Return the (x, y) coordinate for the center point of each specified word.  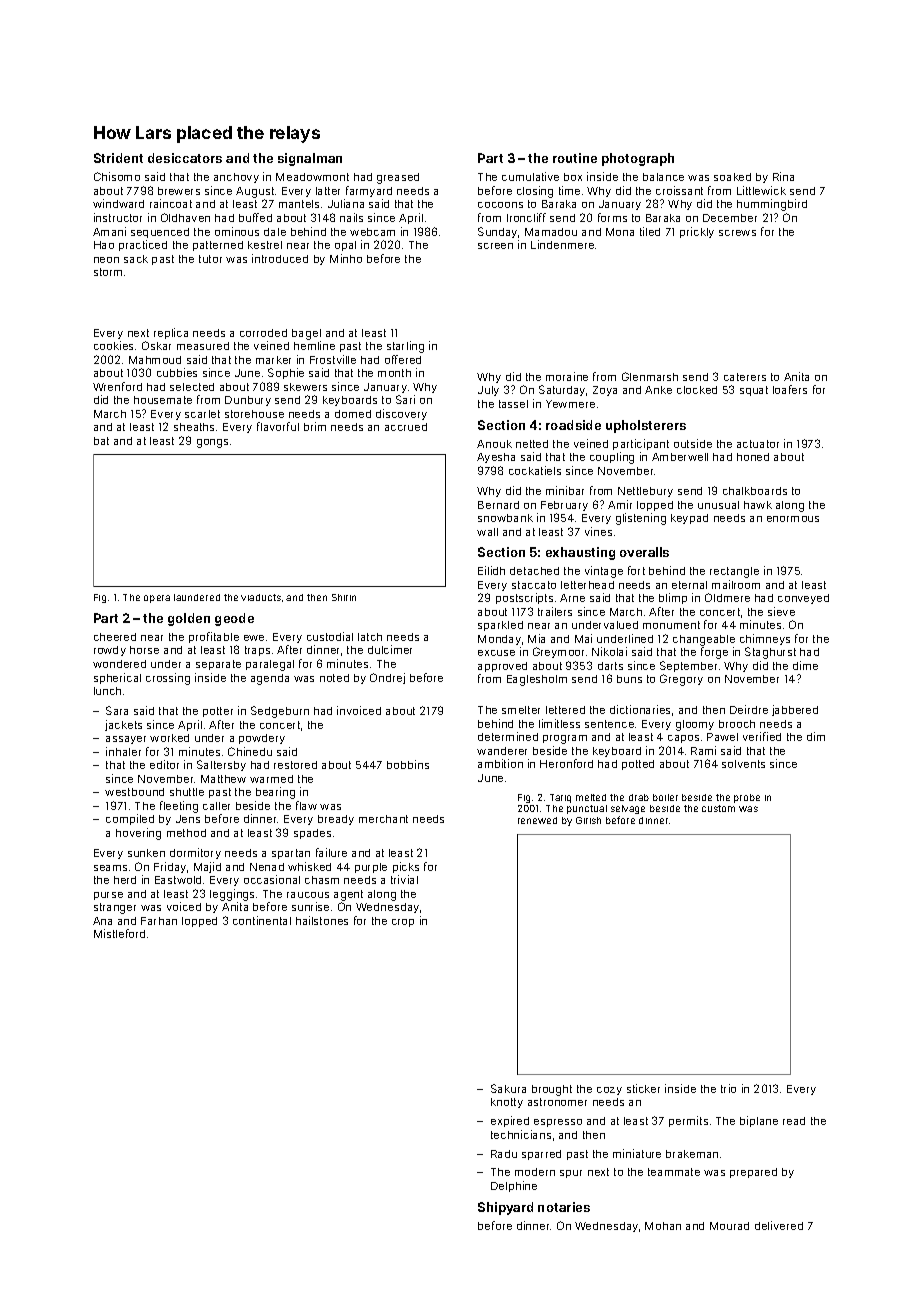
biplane (759, 1121)
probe (747, 798)
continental (262, 920)
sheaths (194, 427)
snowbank (505, 518)
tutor (210, 259)
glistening (641, 519)
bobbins (408, 764)
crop (403, 923)
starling (405, 347)
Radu (504, 1154)
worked (169, 738)
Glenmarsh (650, 376)
